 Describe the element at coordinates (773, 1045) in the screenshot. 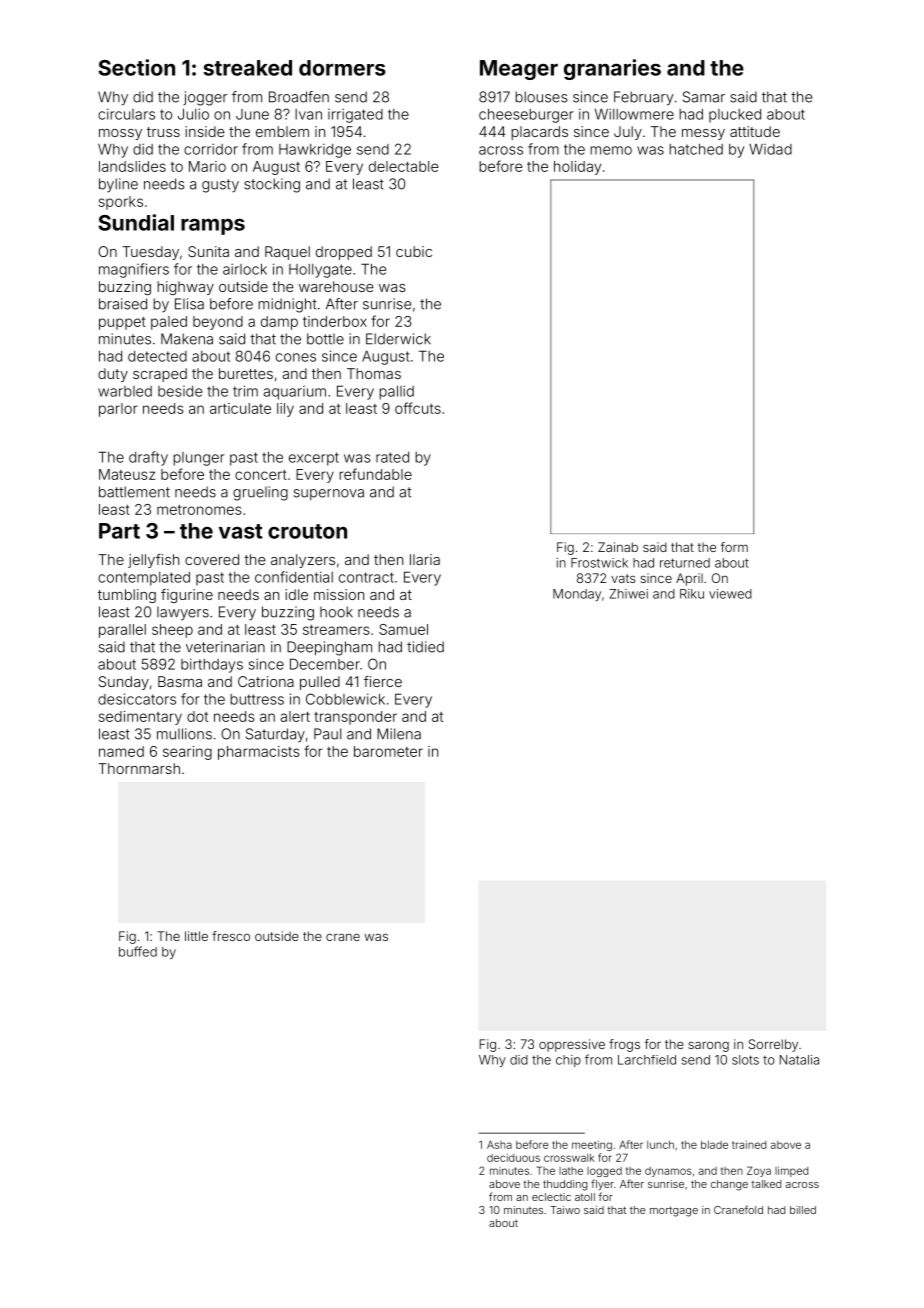

I see `Sorrelby` at that location.
